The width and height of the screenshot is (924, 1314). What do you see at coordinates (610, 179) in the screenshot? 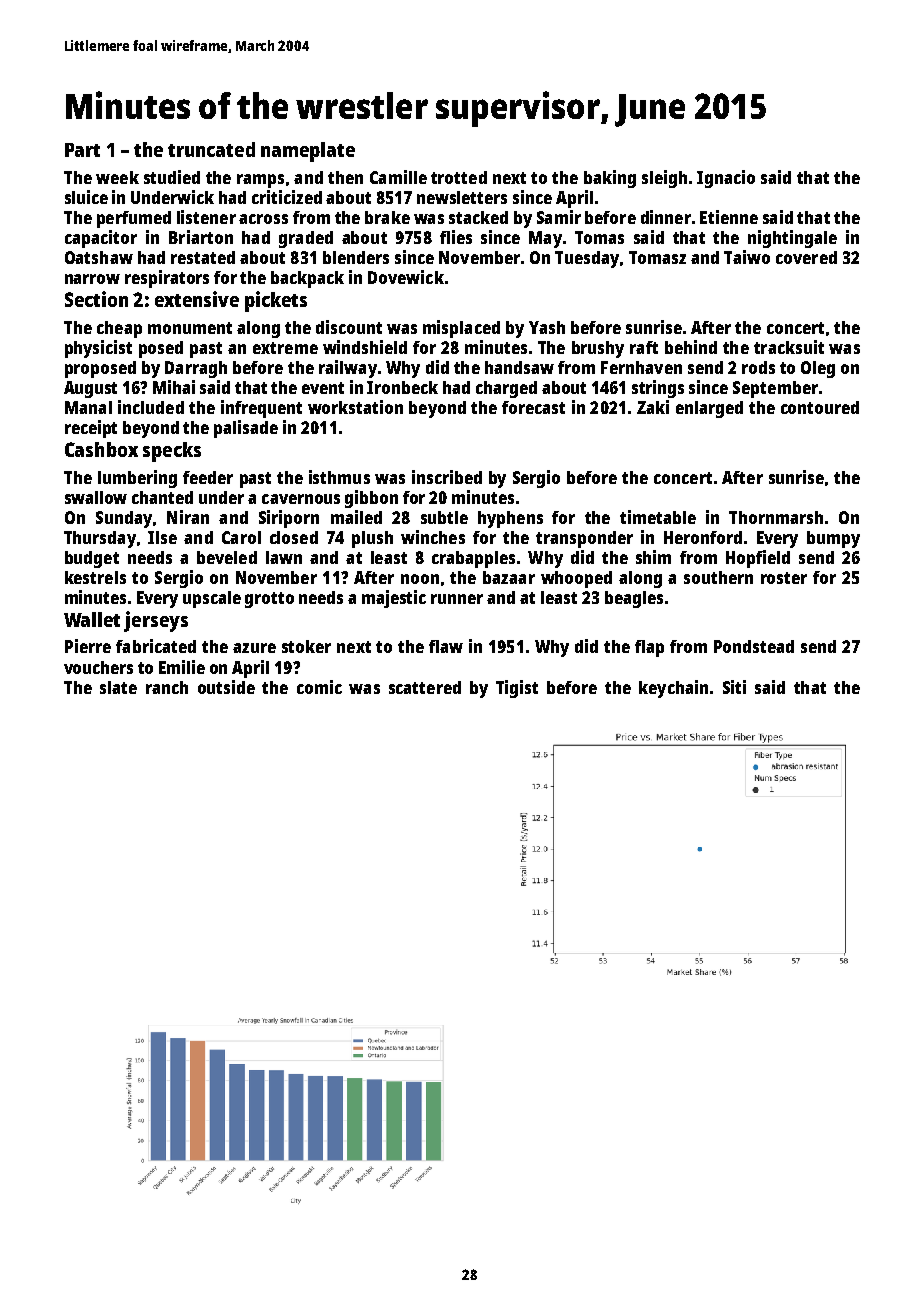
I see `baking` at bounding box center [610, 179].
